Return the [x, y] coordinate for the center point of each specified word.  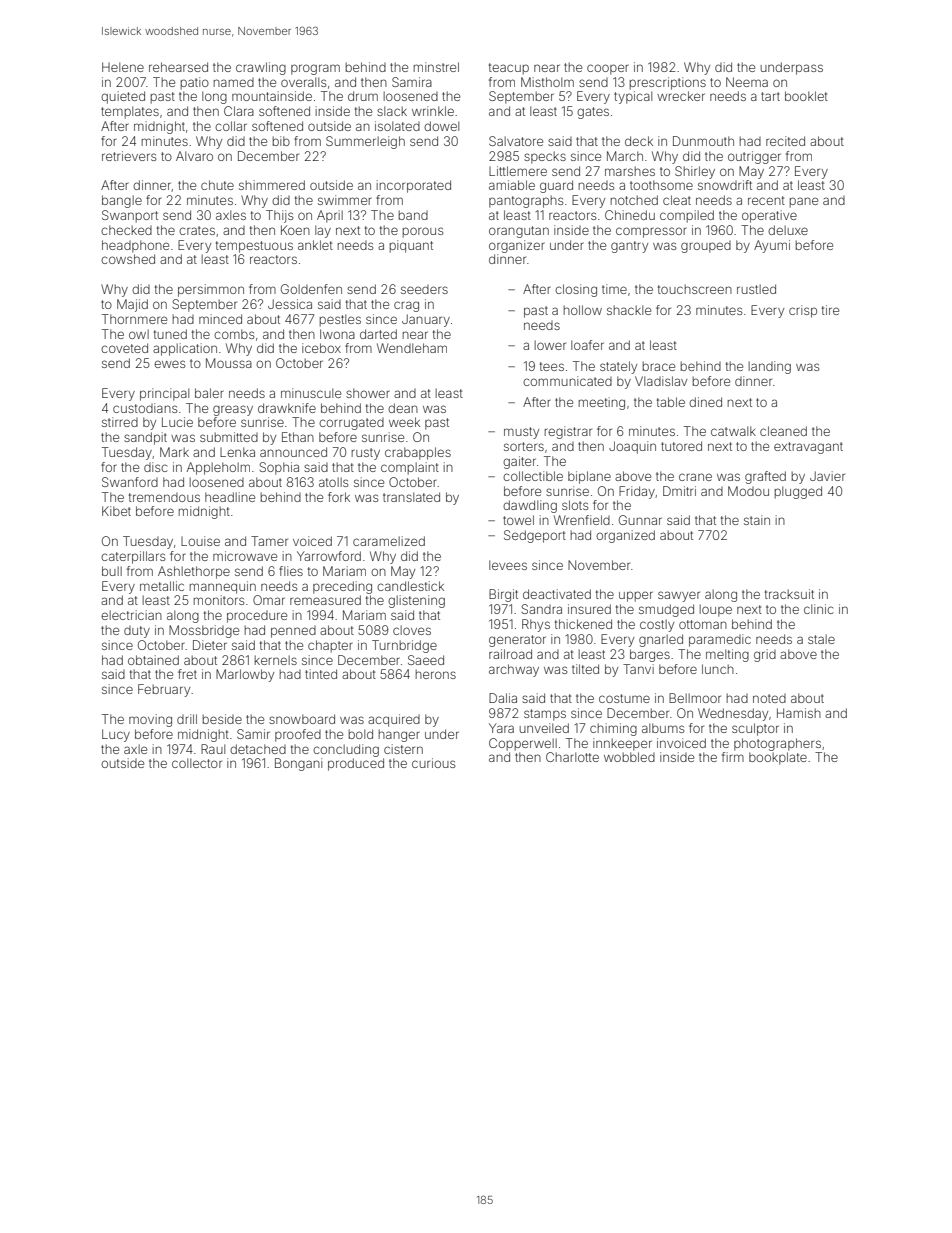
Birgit [503, 595]
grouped [706, 247]
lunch [718, 669]
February [164, 690]
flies [291, 571]
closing [576, 290]
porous [423, 232]
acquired [394, 720]
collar [231, 126]
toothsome [661, 185]
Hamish [799, 713]
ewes [169, 364]
